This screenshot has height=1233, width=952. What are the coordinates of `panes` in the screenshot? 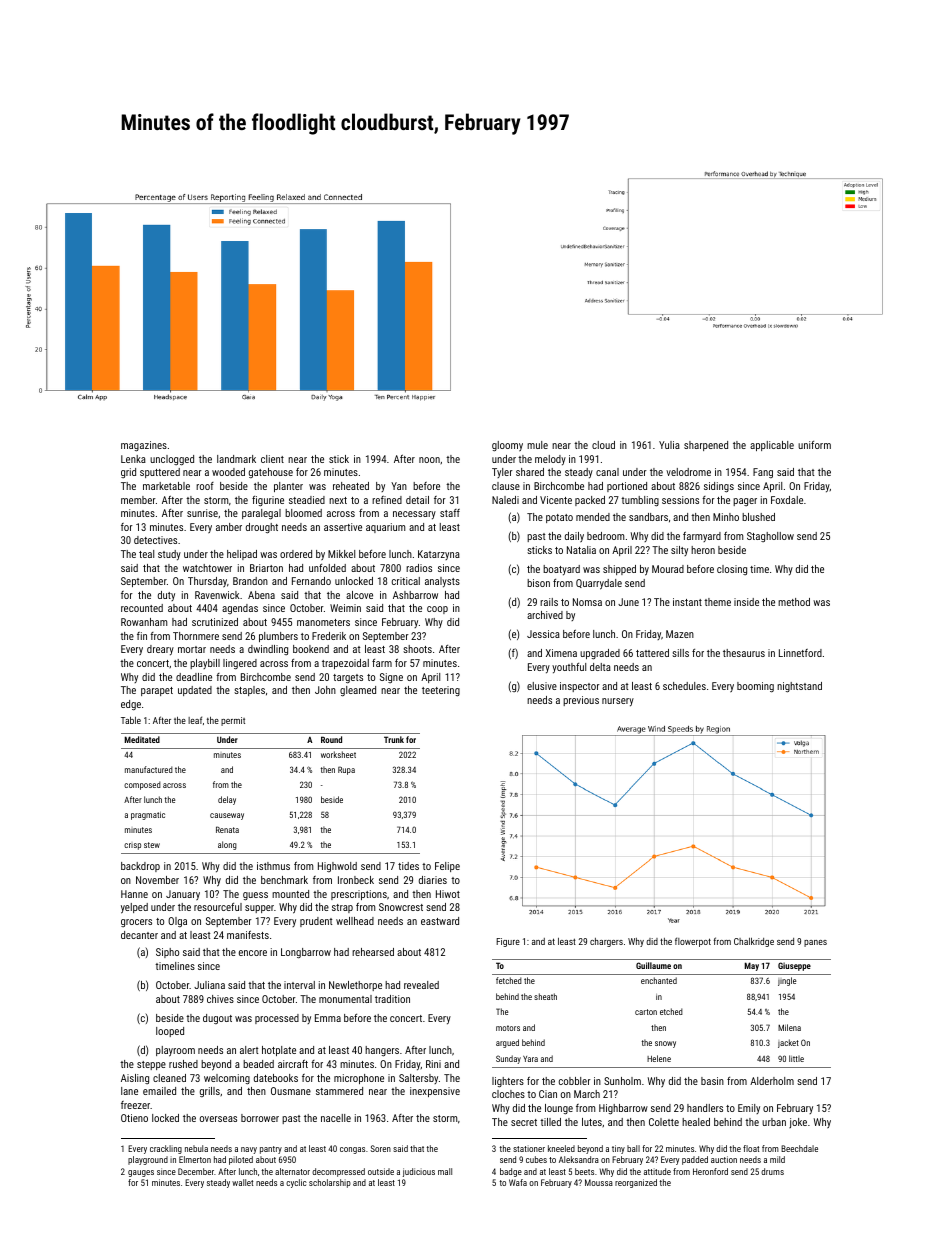 It's located at (815, 943).
